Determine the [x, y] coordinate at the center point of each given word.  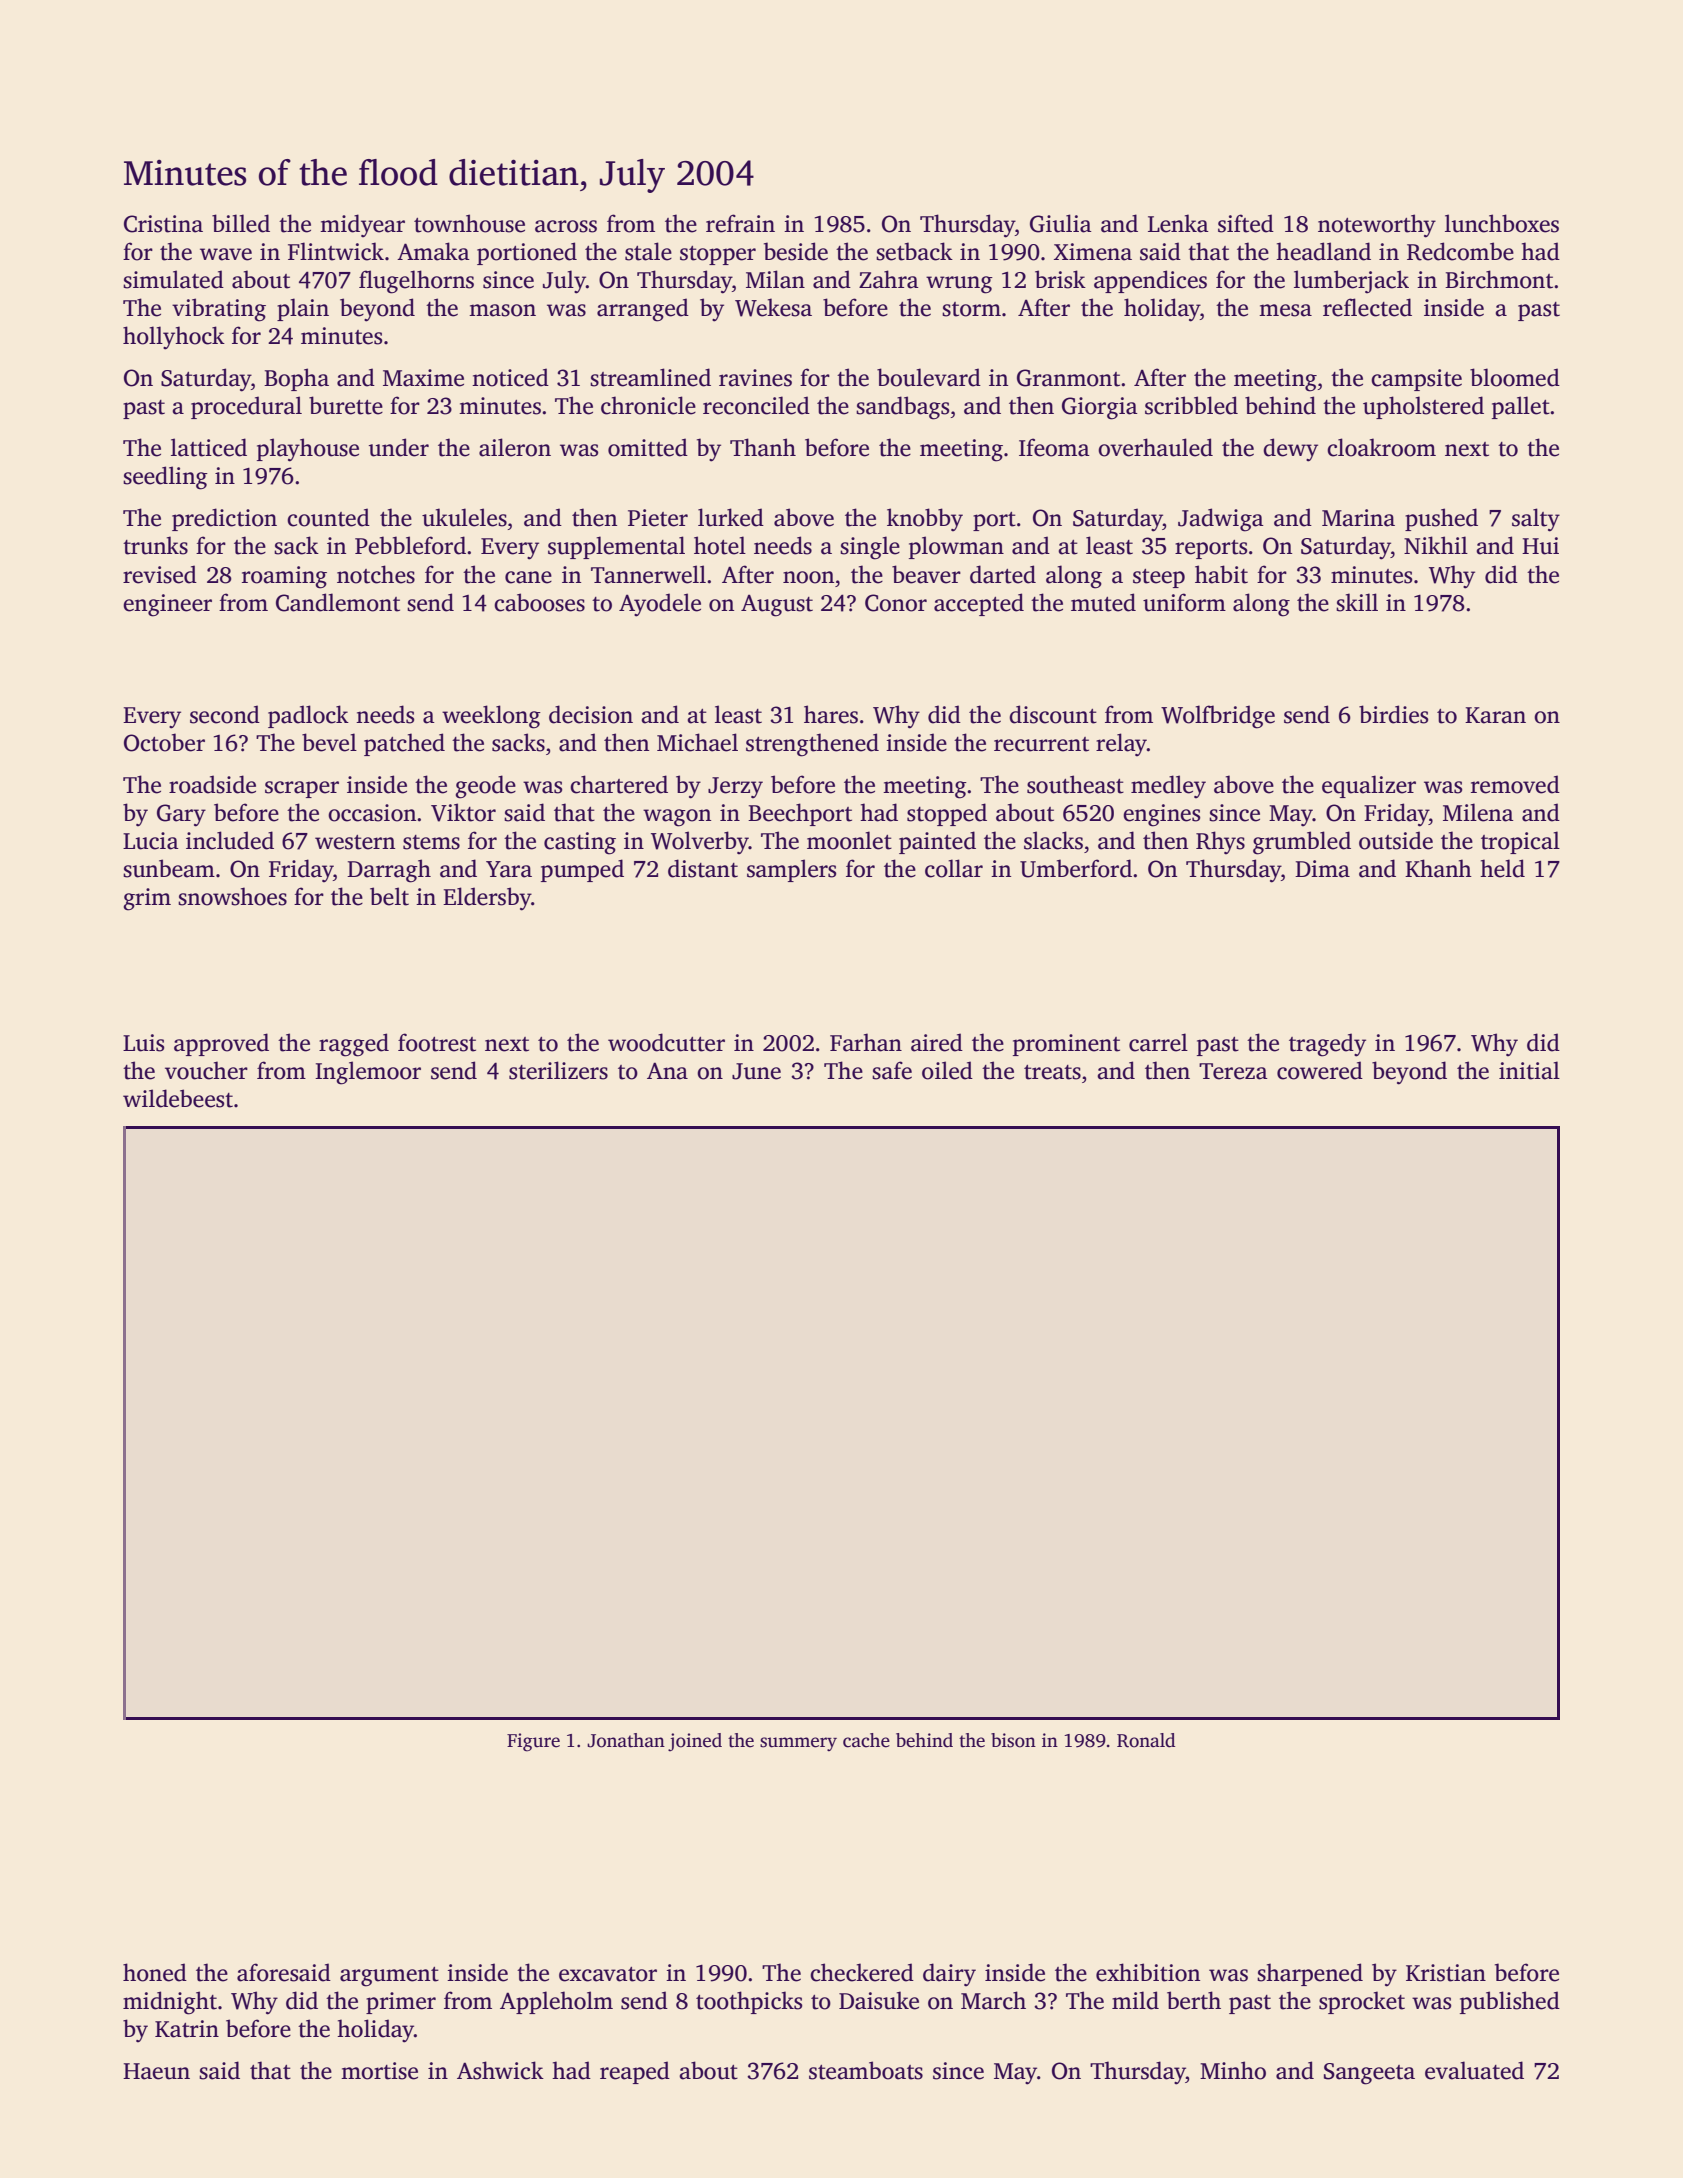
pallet [1521, 407]
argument [389, 1977]
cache [866, 1740]
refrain [740, 223]
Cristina [163, 224]
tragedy [1327, 1045]
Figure [533, 1742]
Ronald [1146, 1740]
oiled [947, 1070]
